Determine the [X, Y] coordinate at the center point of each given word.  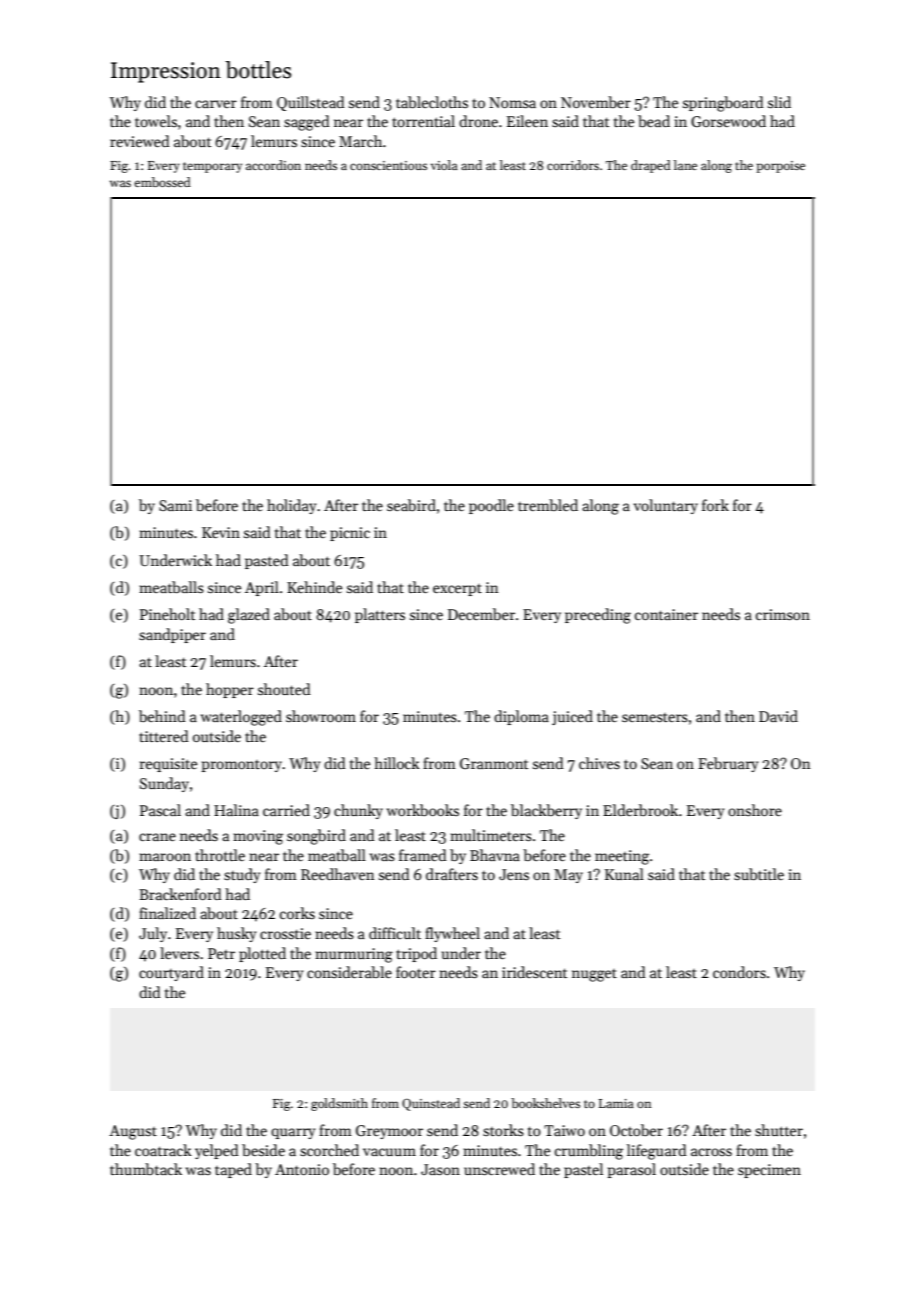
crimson [783, 614]
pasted [267, 561]
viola [444, 165]
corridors [573, 165]
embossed [162, 182]
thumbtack [146, 1169]
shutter [779, 1130]
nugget [594, 975]
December [481, 614]
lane [685, 165]
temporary [212, 167]
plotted [262, 954]
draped [651, 166]
